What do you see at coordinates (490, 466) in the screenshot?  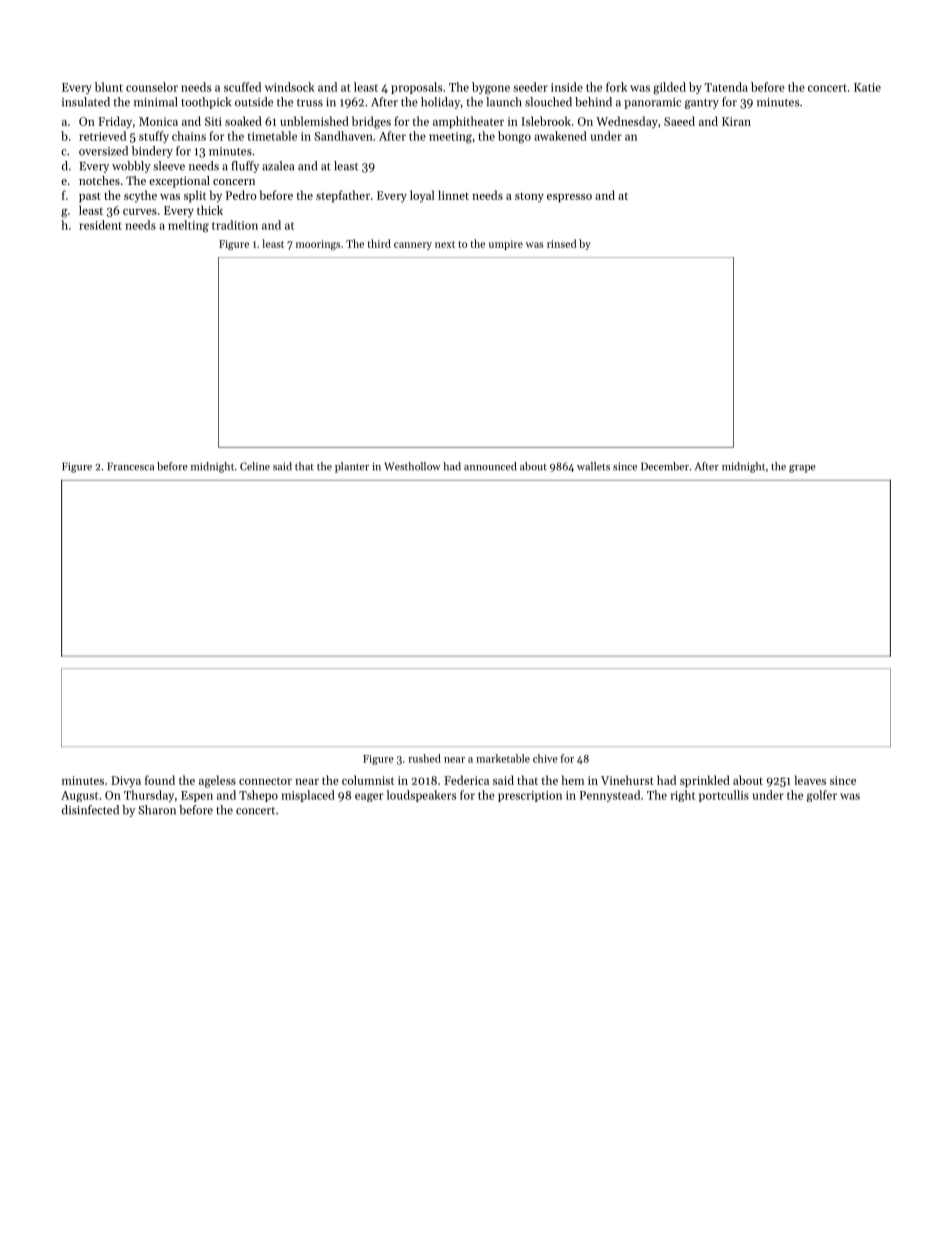 I see `announced` at bounding box center [490, 466].
